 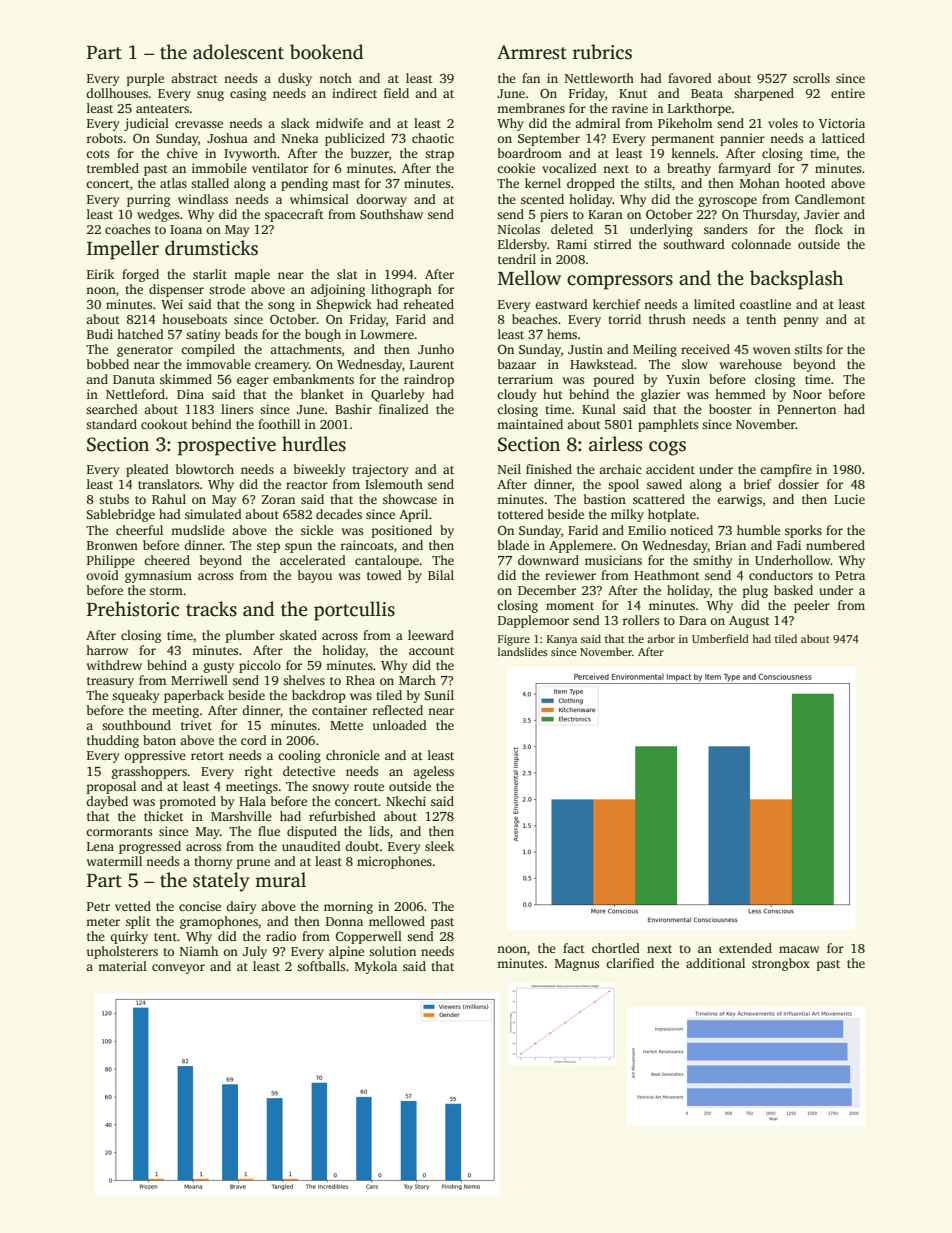 What do you see at coordinates (786, 470) in the screenshot?
I see `campfire` at bounding box center [786, 470].
